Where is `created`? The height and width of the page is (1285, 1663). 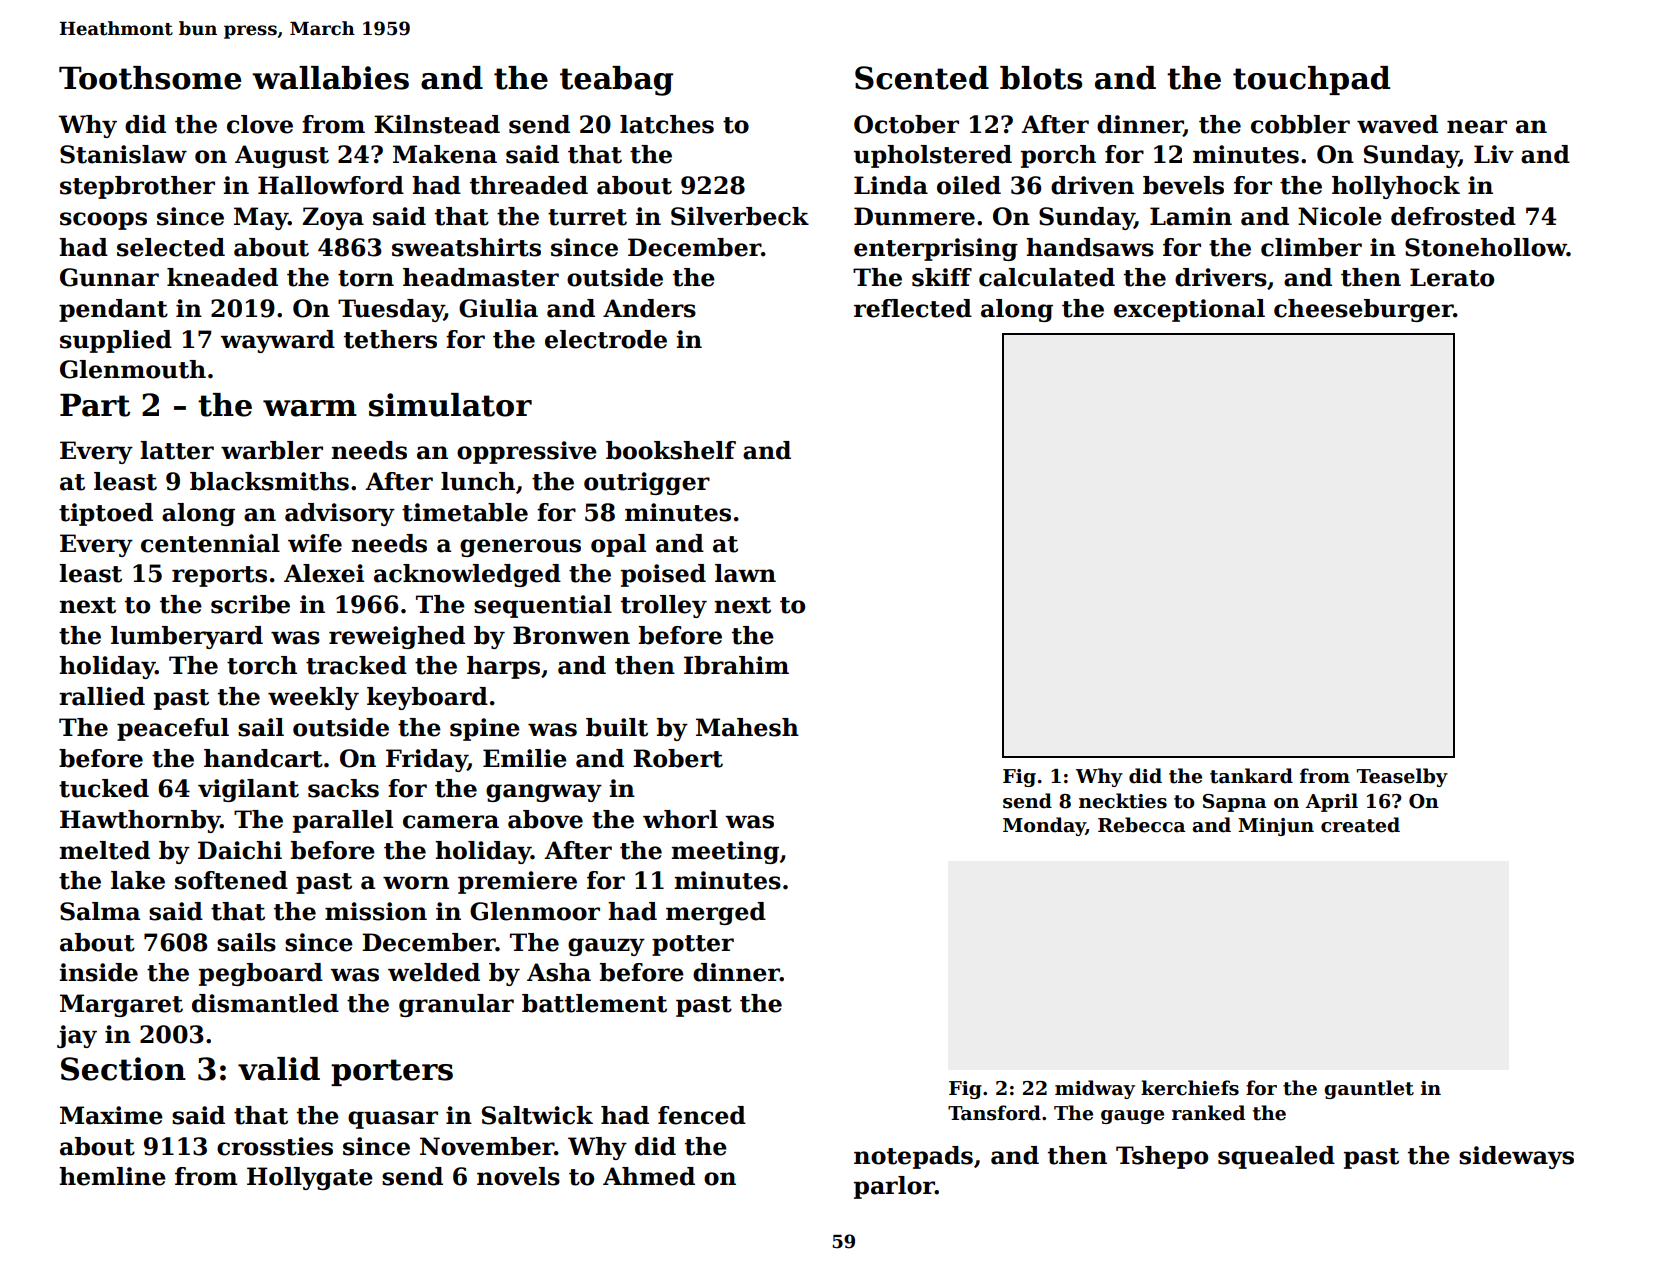
created is located at coordinates (1360, 825).
